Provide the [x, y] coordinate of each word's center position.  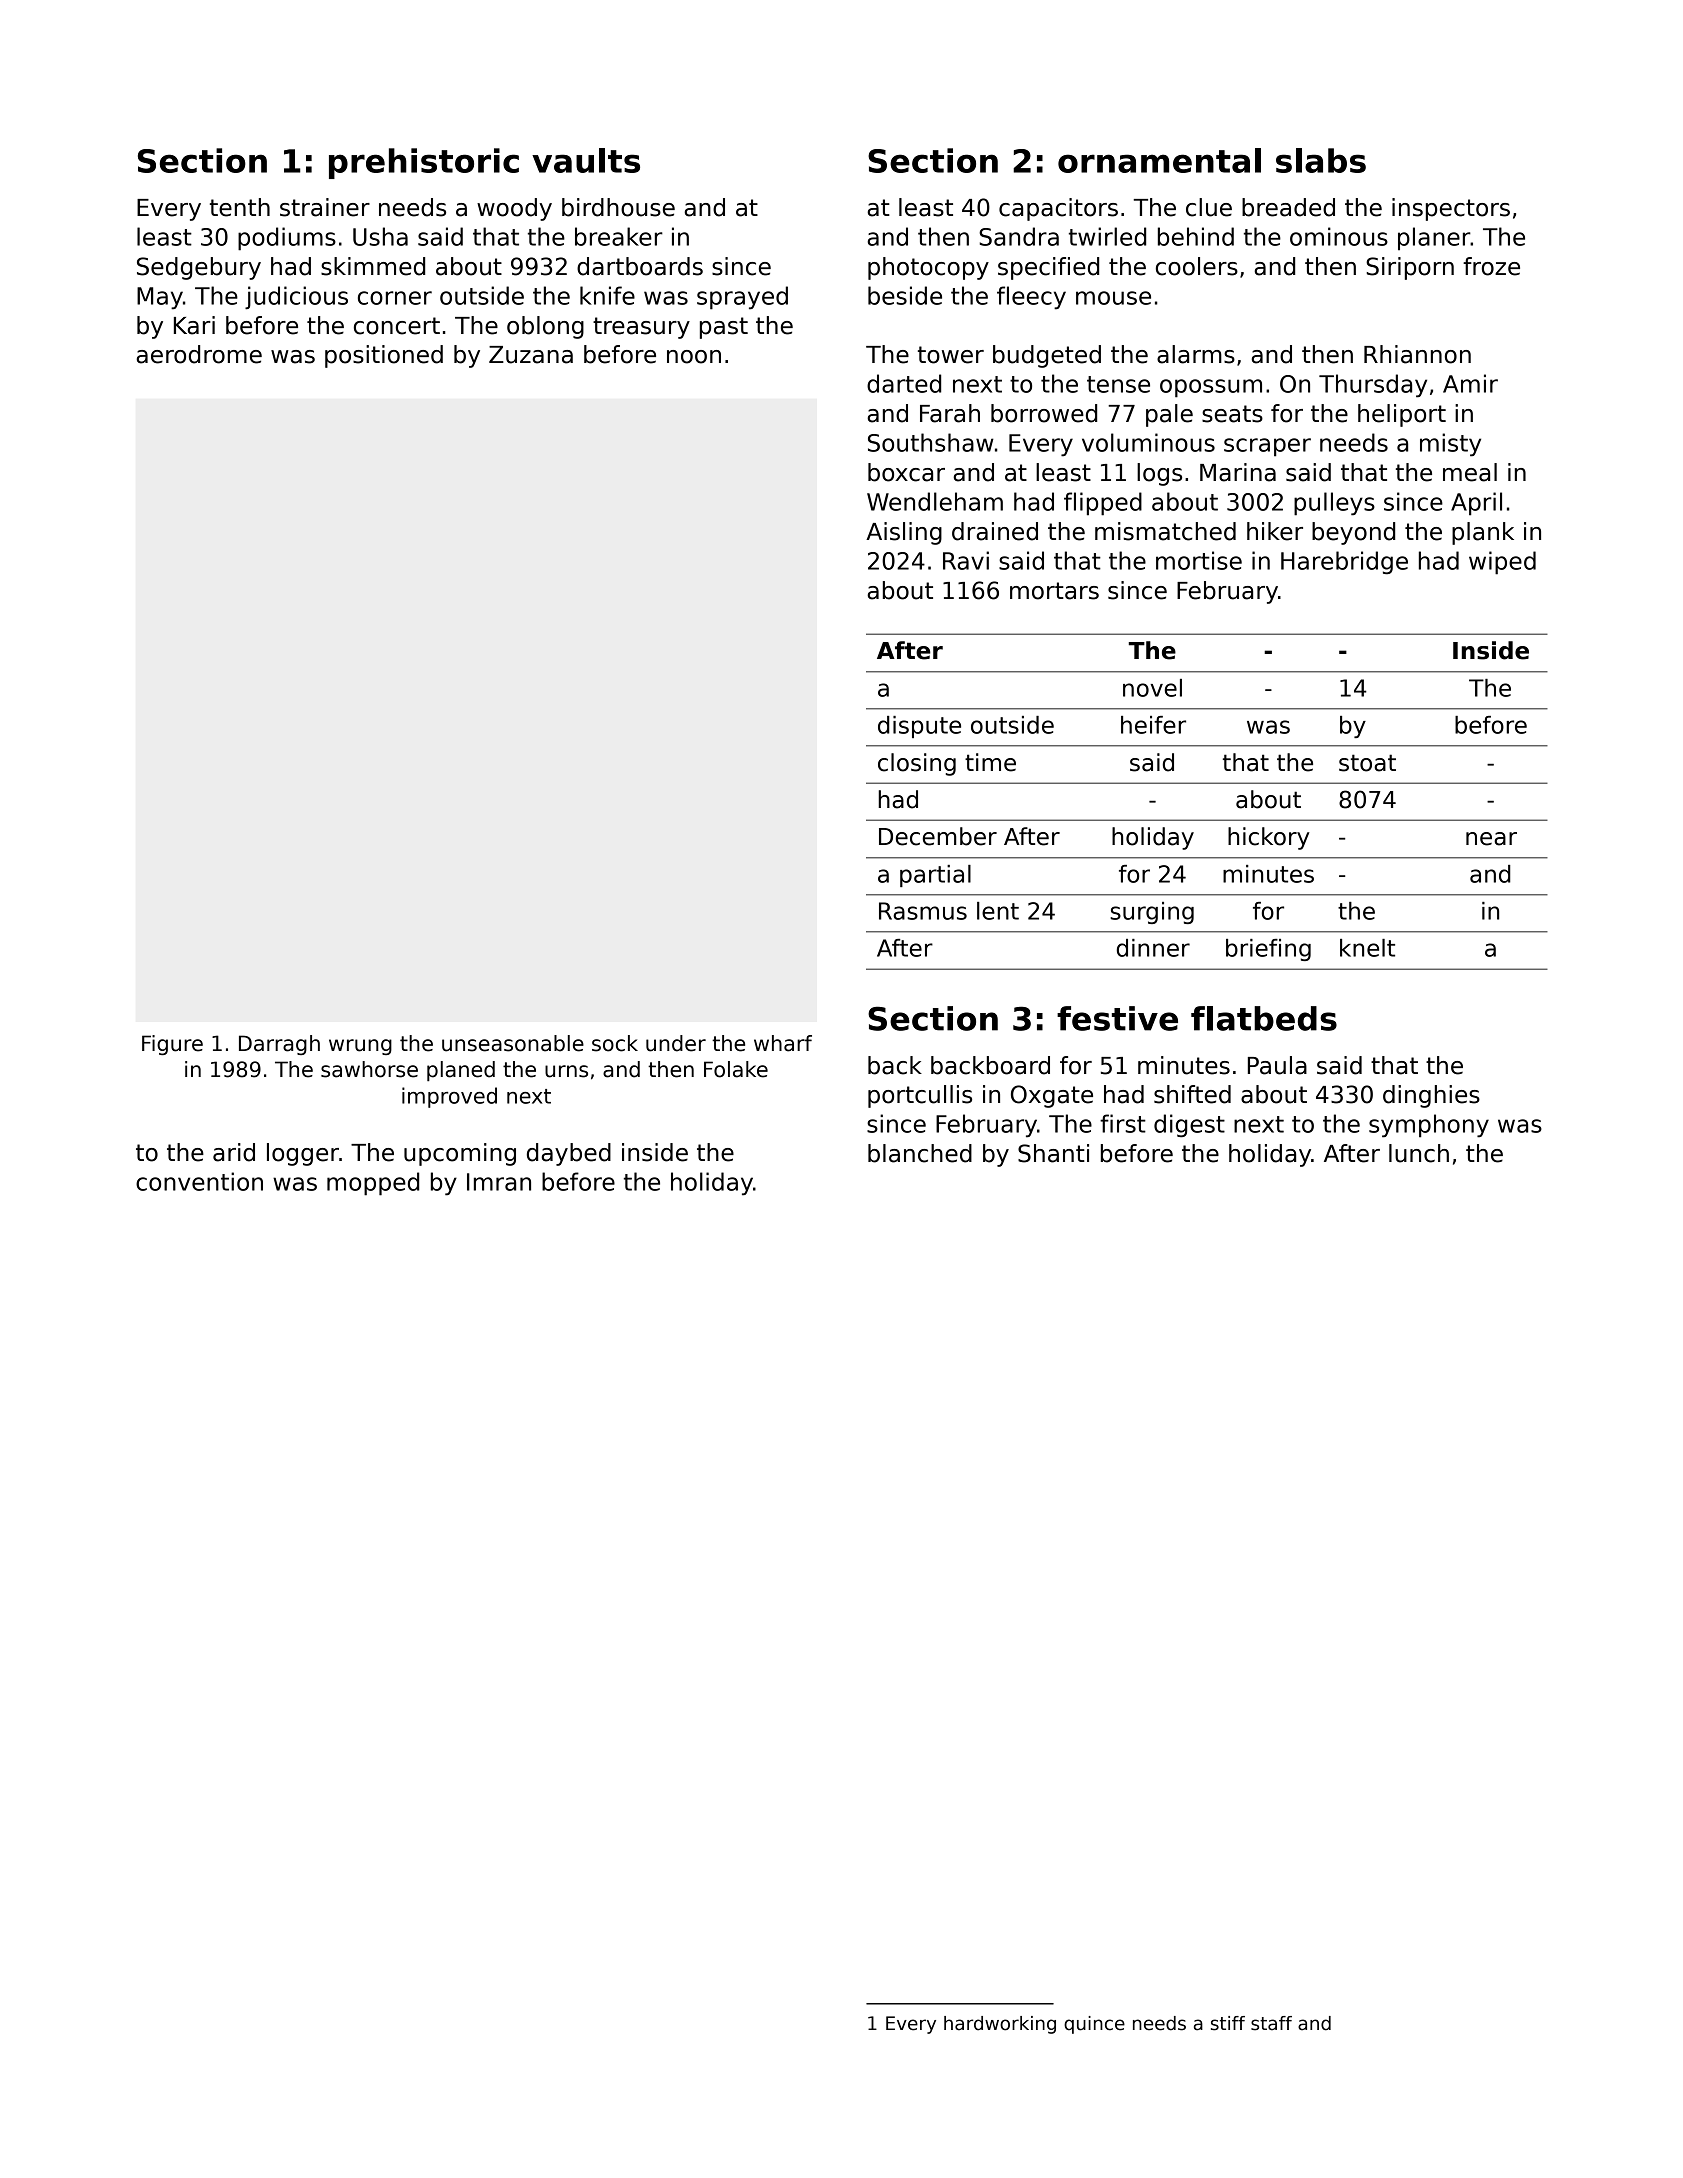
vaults [586, 160]
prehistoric [424, 163]
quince [1094, 2025]
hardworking [1000, 2025]
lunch [1419, 1153]
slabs [1321, 160]
